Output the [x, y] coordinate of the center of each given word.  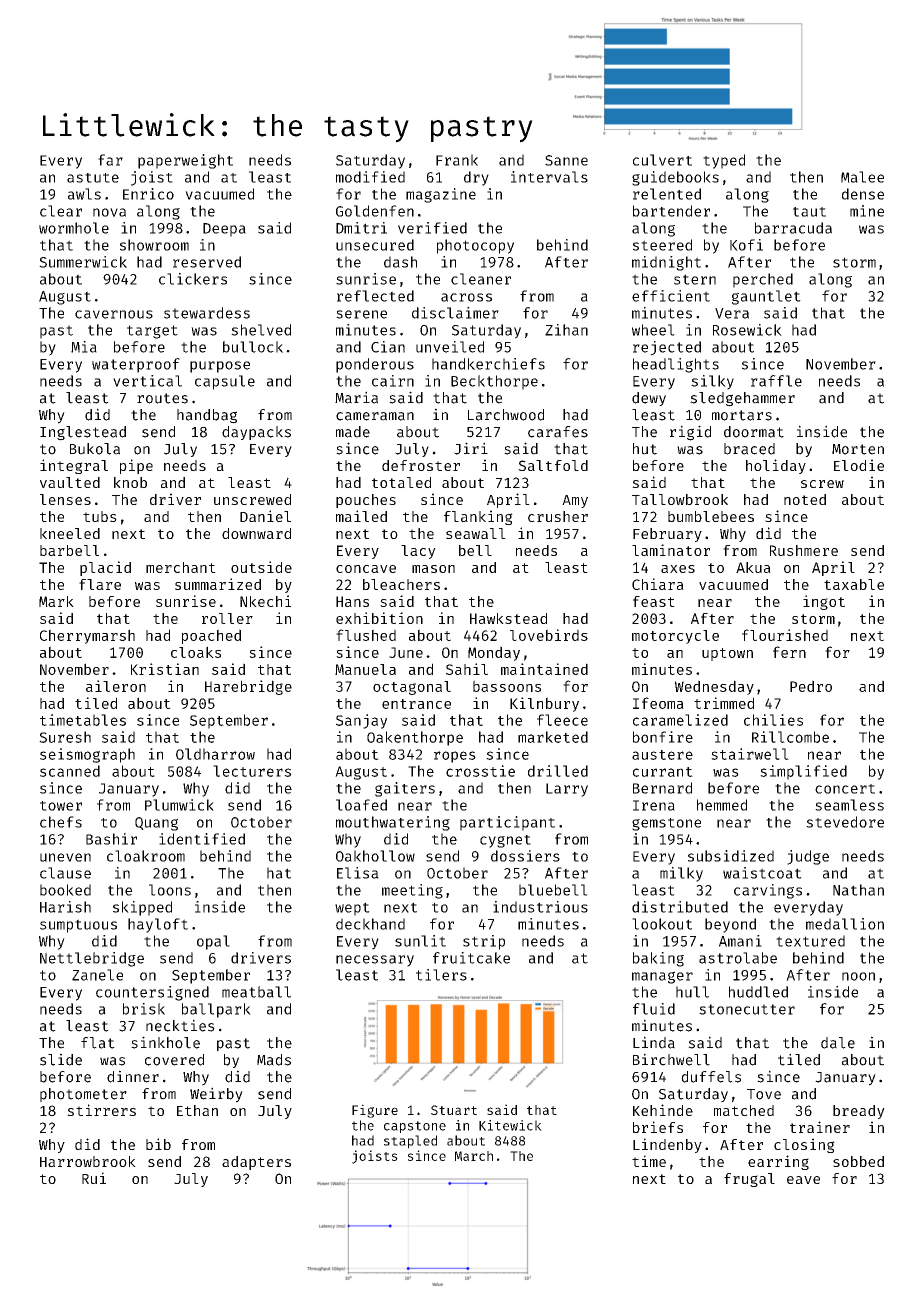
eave [803, 1180]
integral [74, 466]
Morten [858, 449]
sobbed [858, 1161]
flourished [785, 635]
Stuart [454, 1110]
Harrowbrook [88, 1161]
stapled [410, 1142]
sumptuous [78, 926]
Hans [352, 601]
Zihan [566, 330]
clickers [193, 279]
